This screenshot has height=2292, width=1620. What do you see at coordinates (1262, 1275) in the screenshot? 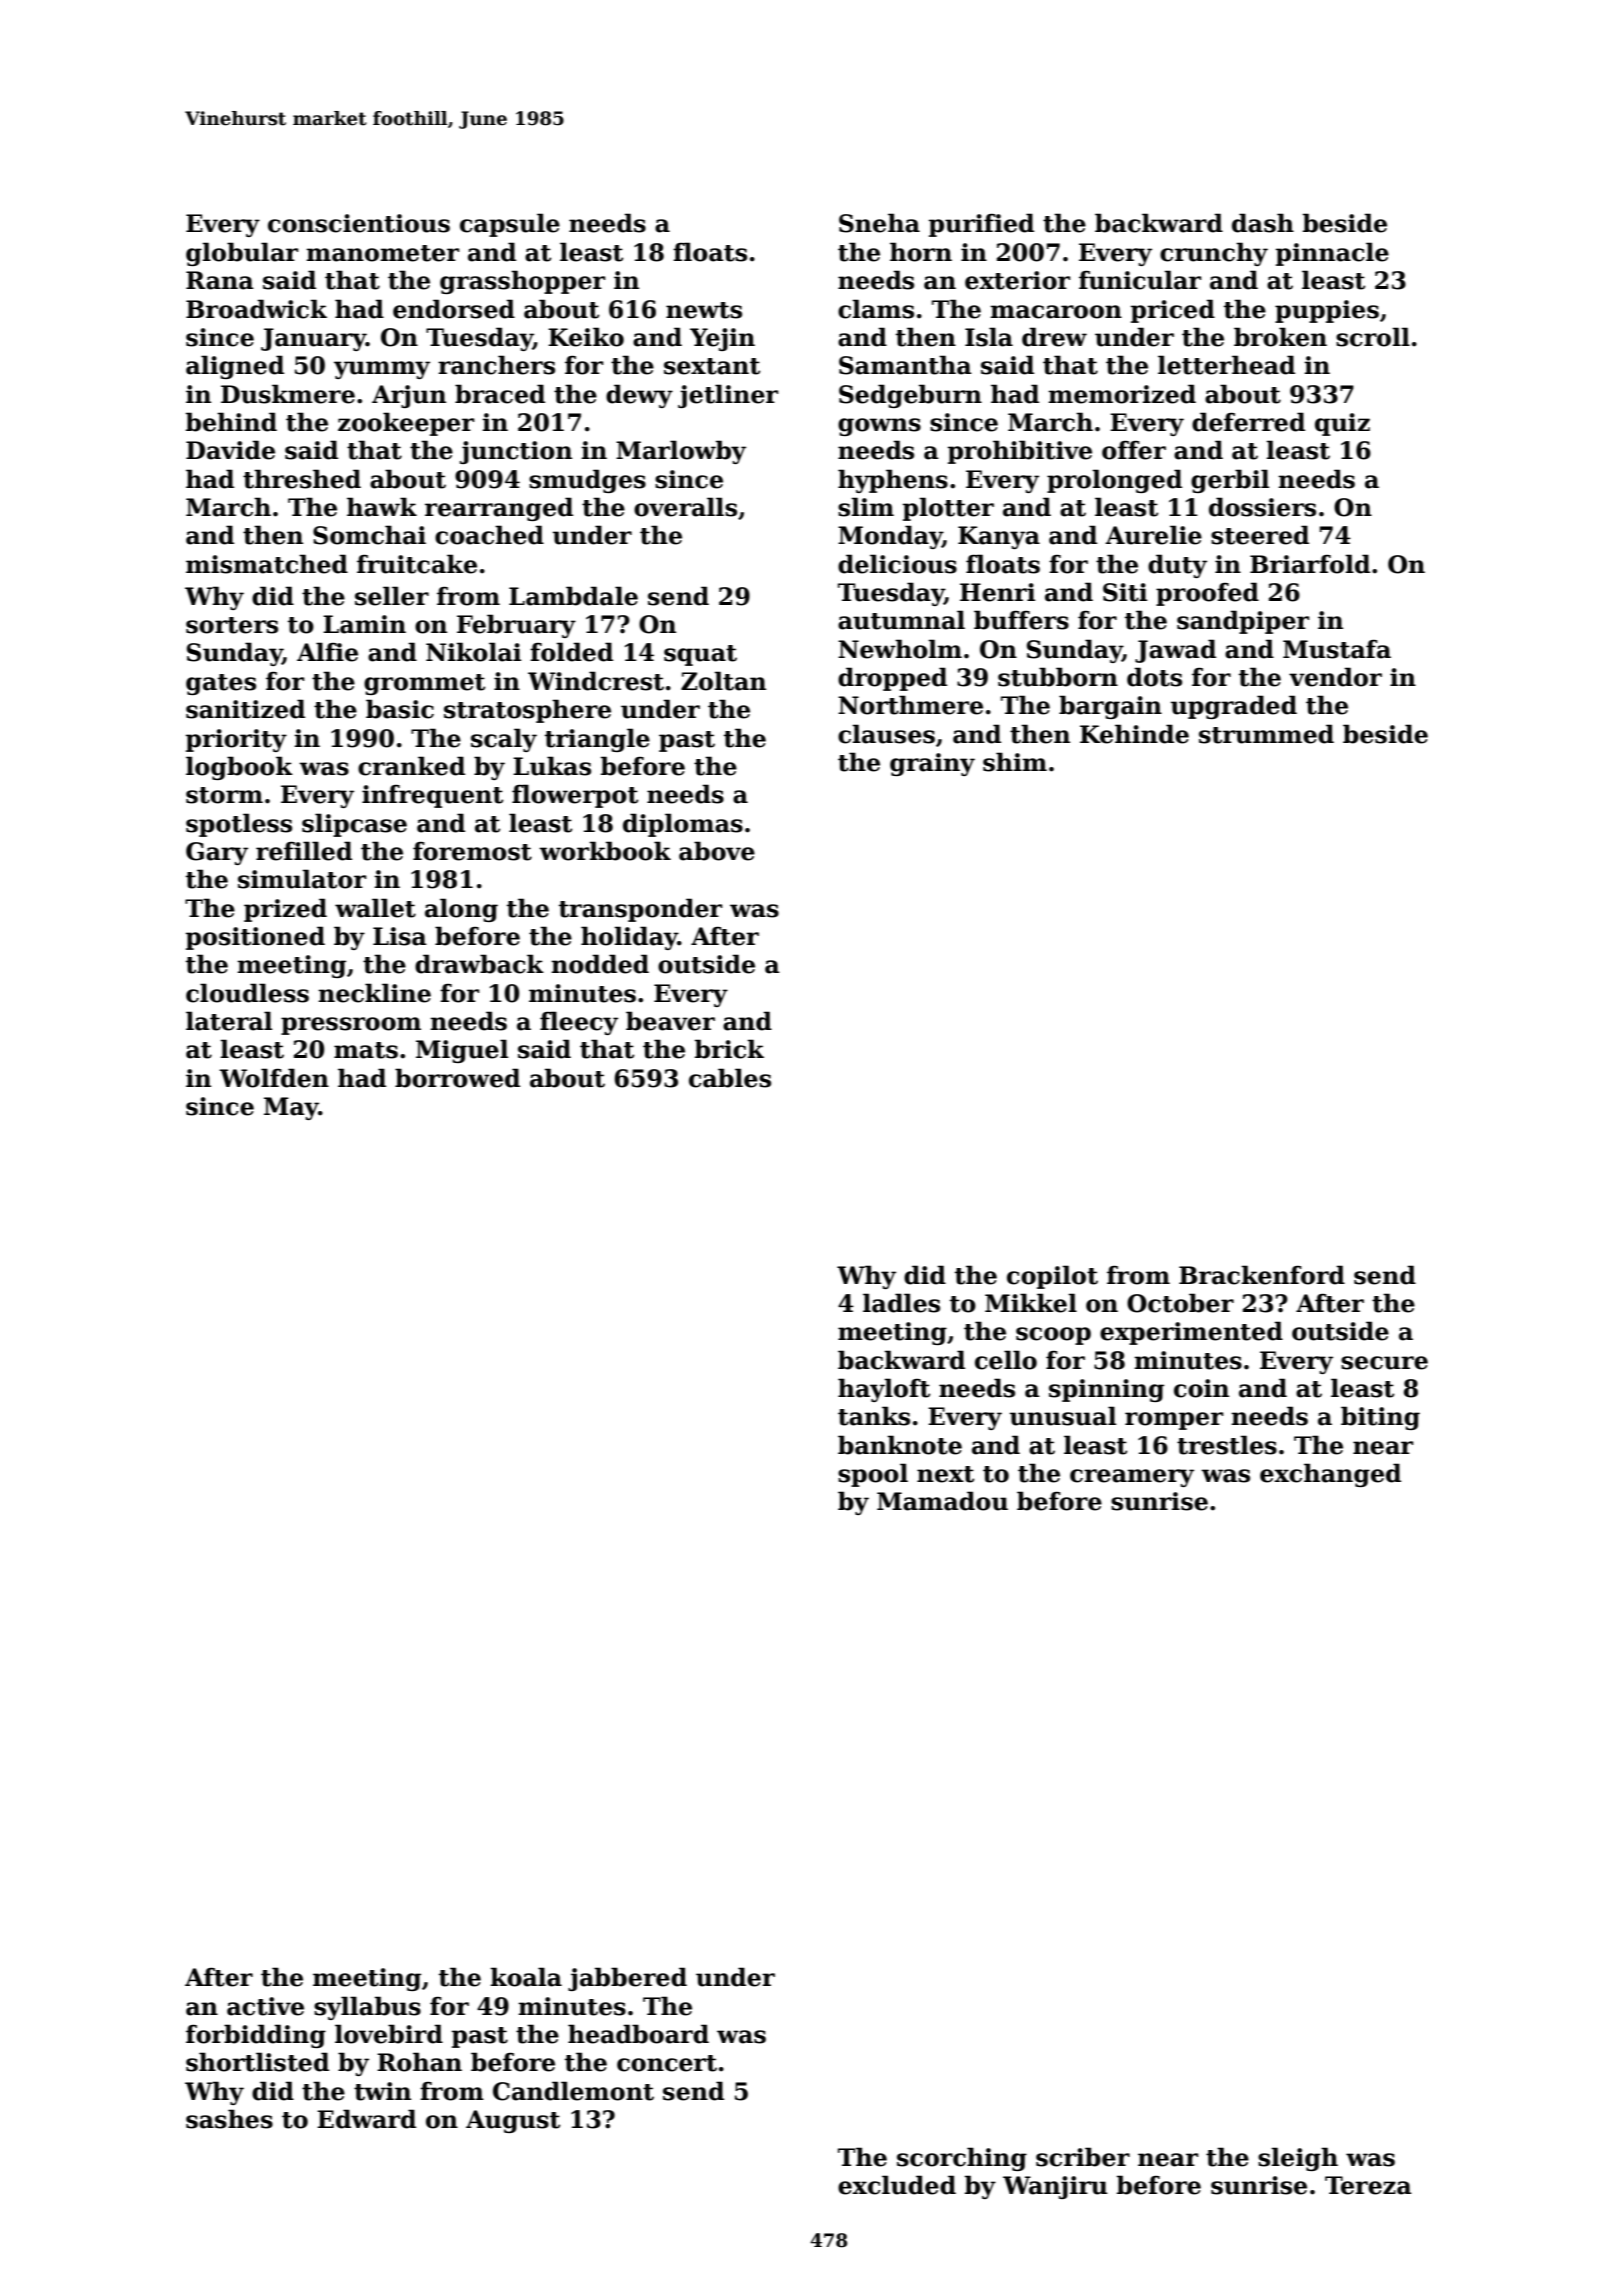
I see `Brackenford` at bounding box center [1262, 1275].
